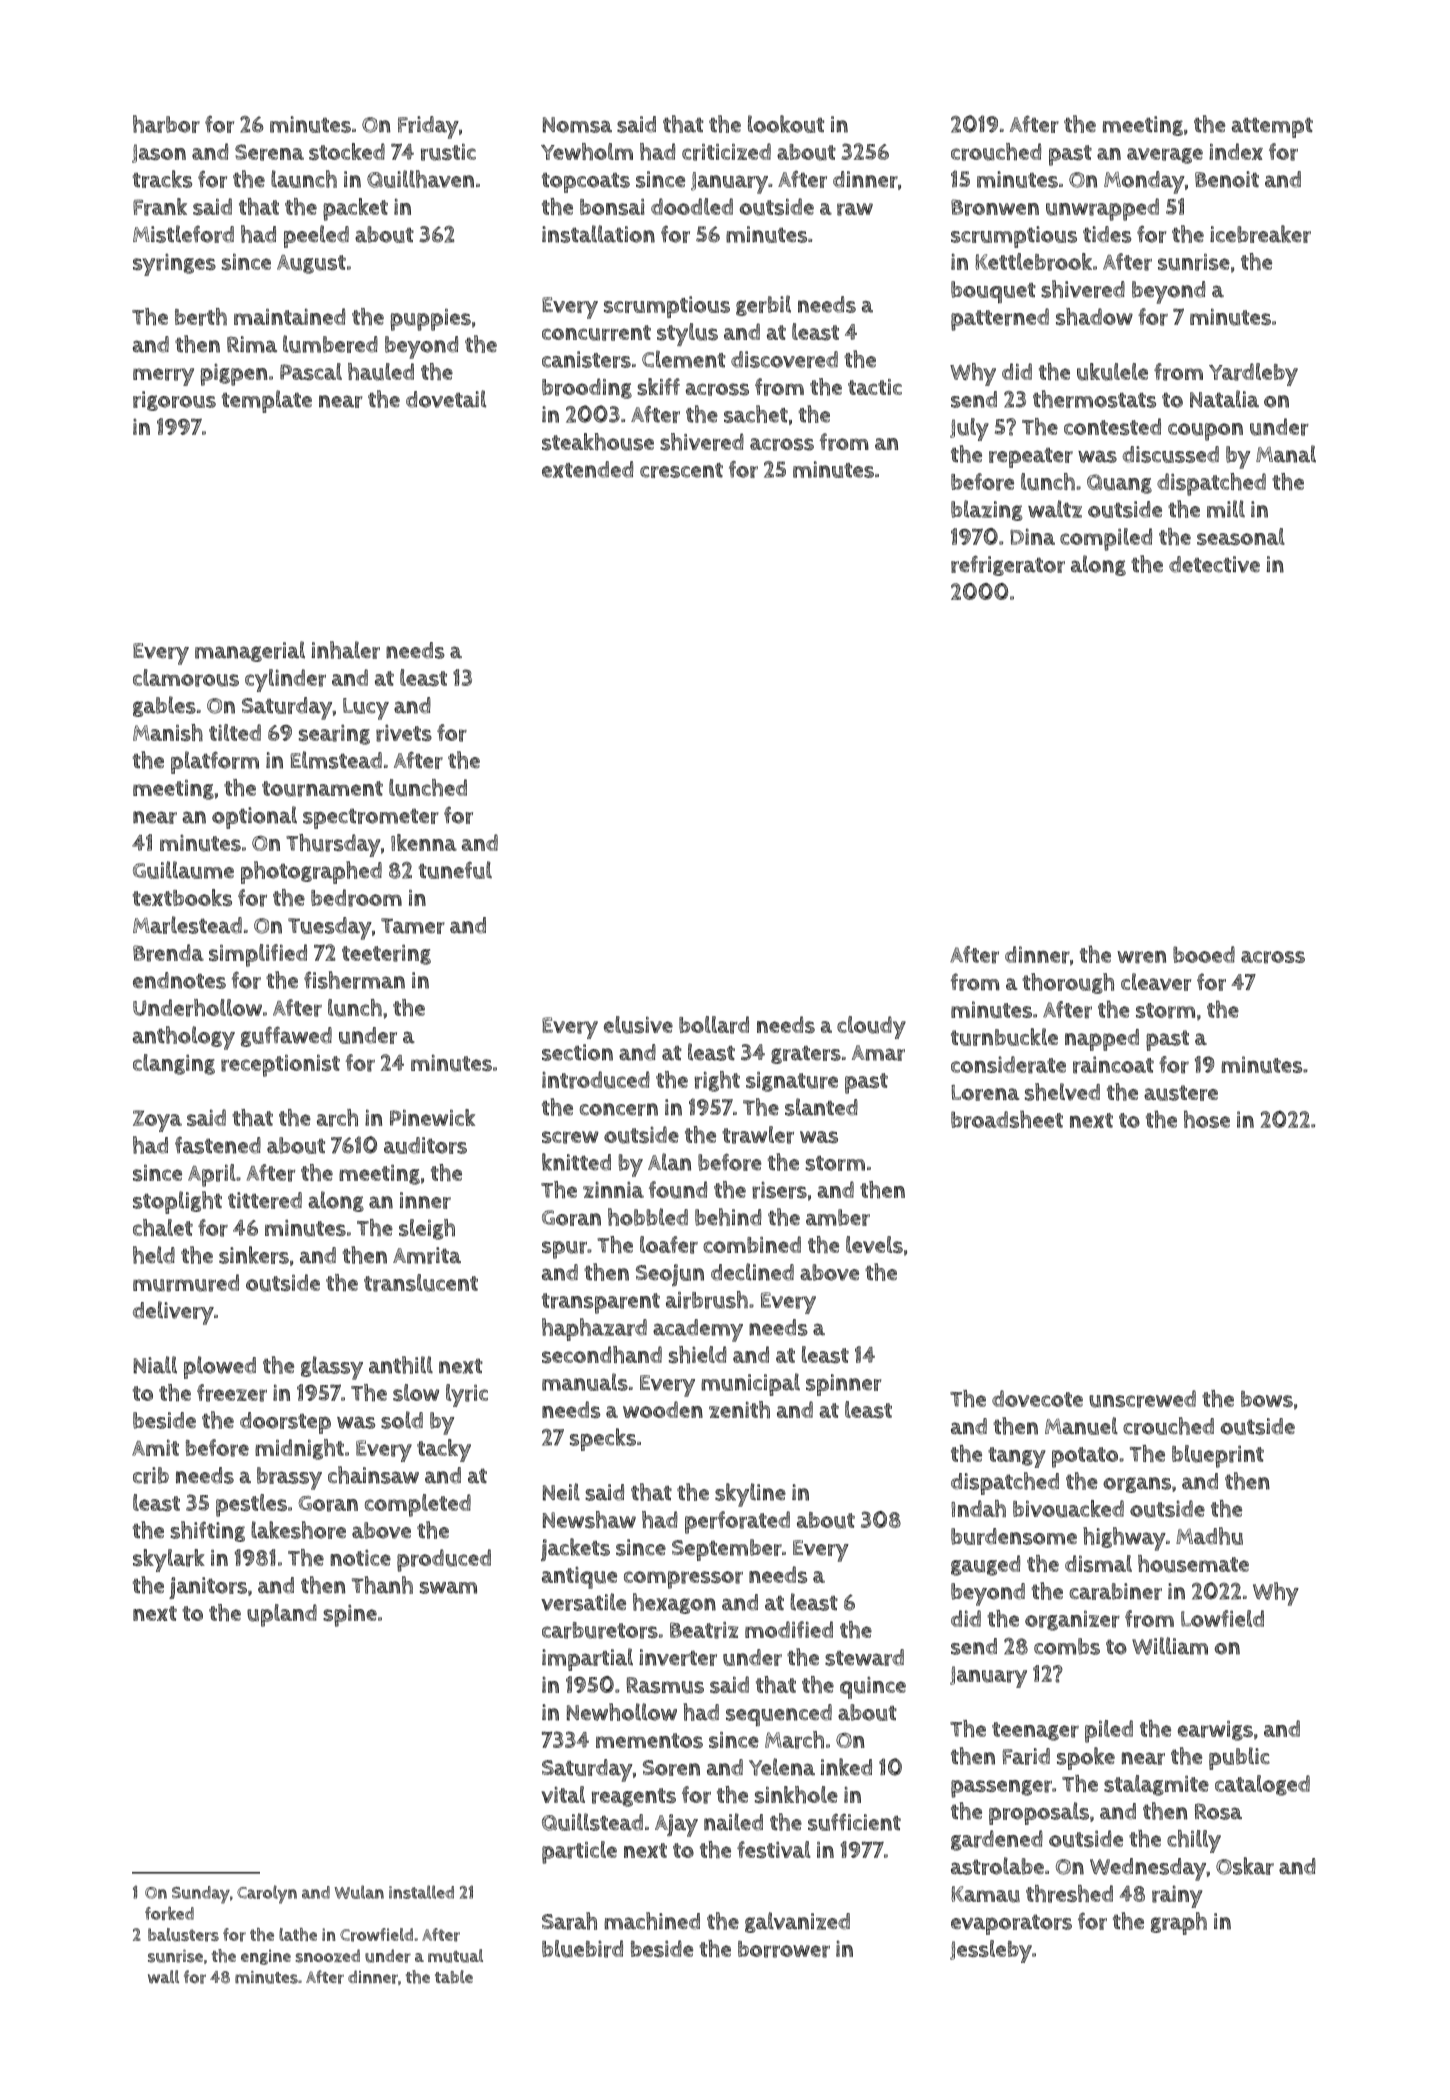 The width and height of the document is (1450, 2100). What do you see at coordinates (1033, 262) in the document?
I see `Kettlebrook` at bounding box center [1033, 262].
